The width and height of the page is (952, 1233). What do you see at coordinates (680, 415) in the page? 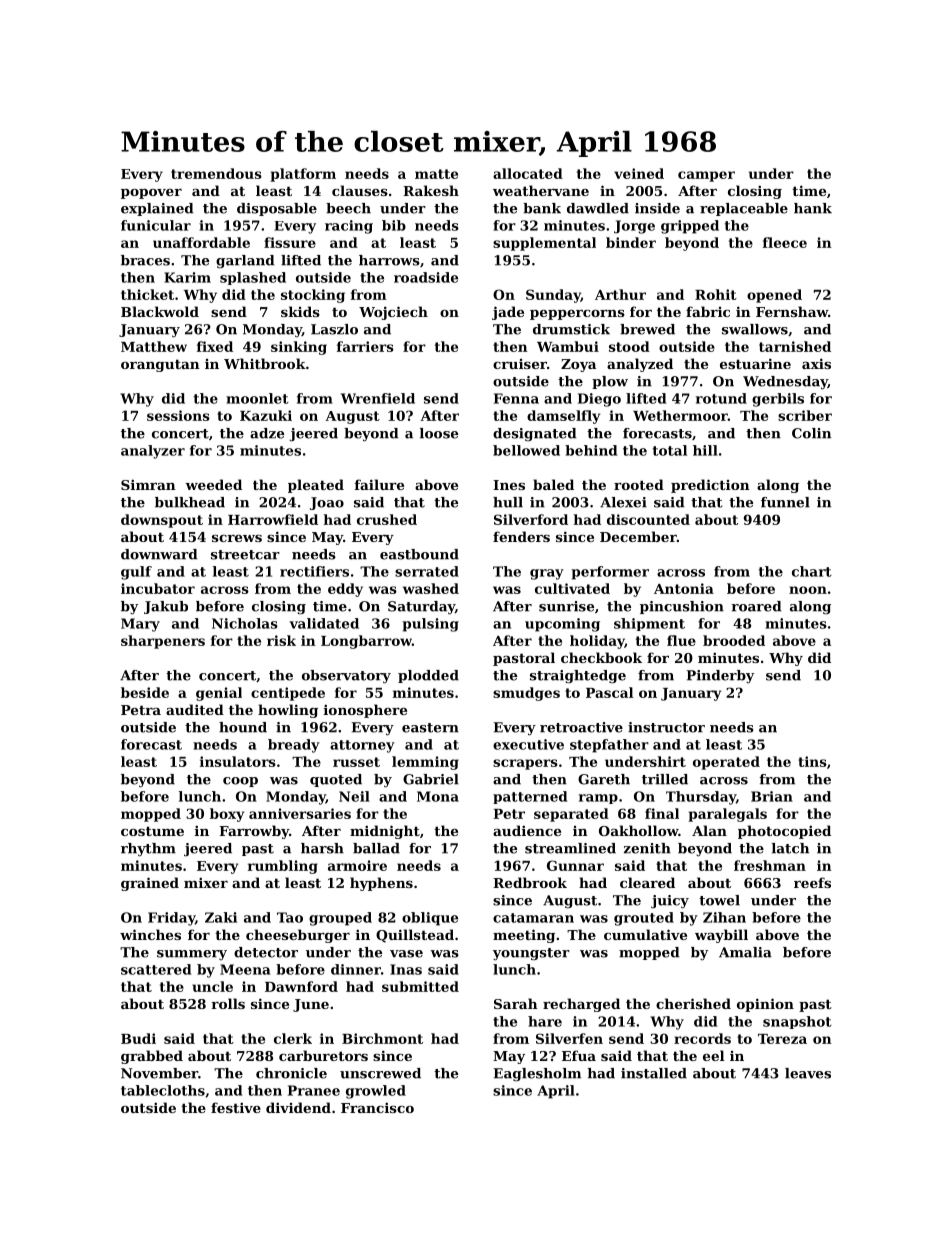
I see `Wethermoor` at bounding box center [680, 415].
